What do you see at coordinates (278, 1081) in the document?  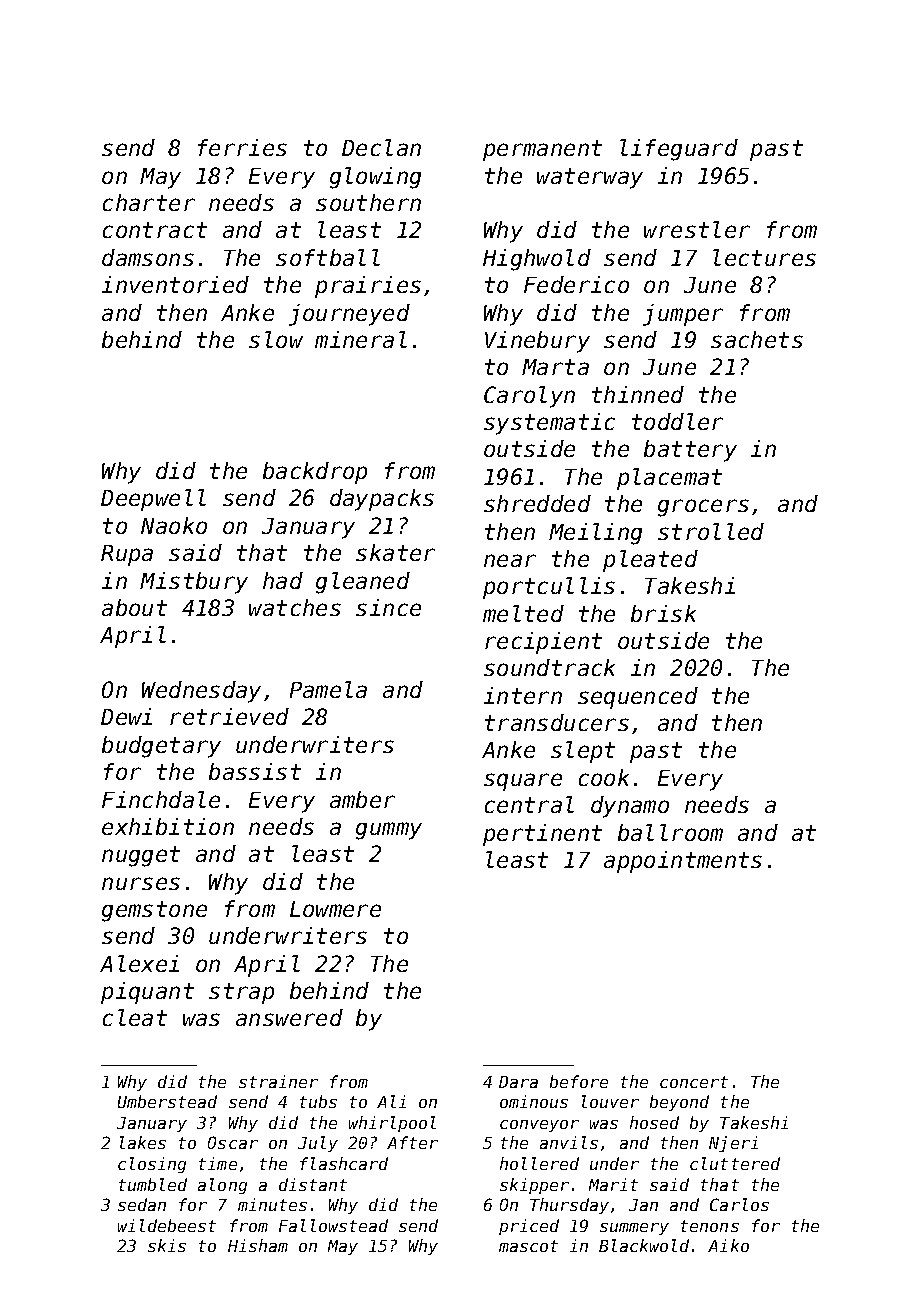 I see `strainer` at bounding box center [278, 1081].
